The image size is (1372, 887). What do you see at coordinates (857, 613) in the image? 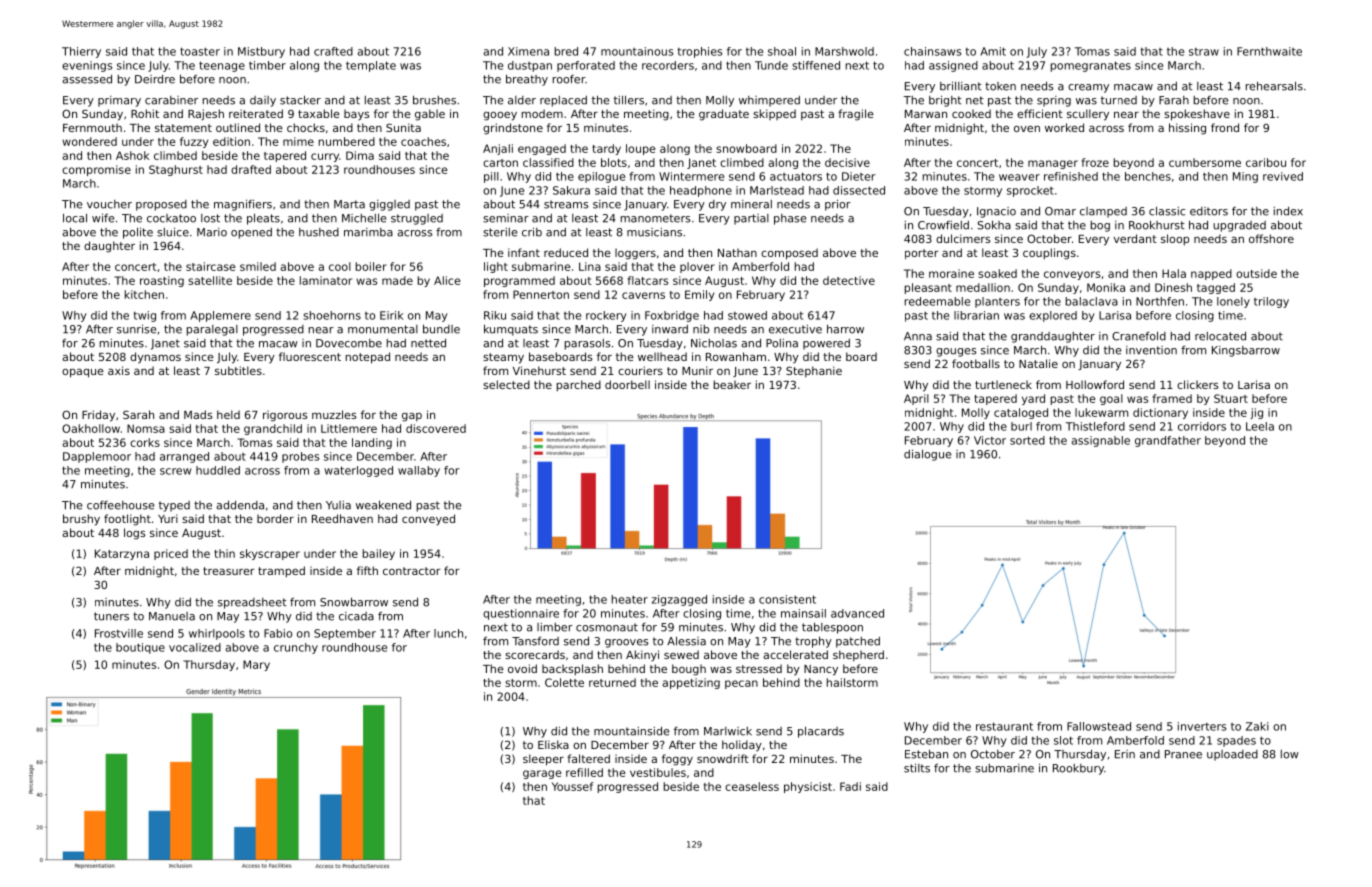
I see `advanced` at bounding box center [857, 613].
